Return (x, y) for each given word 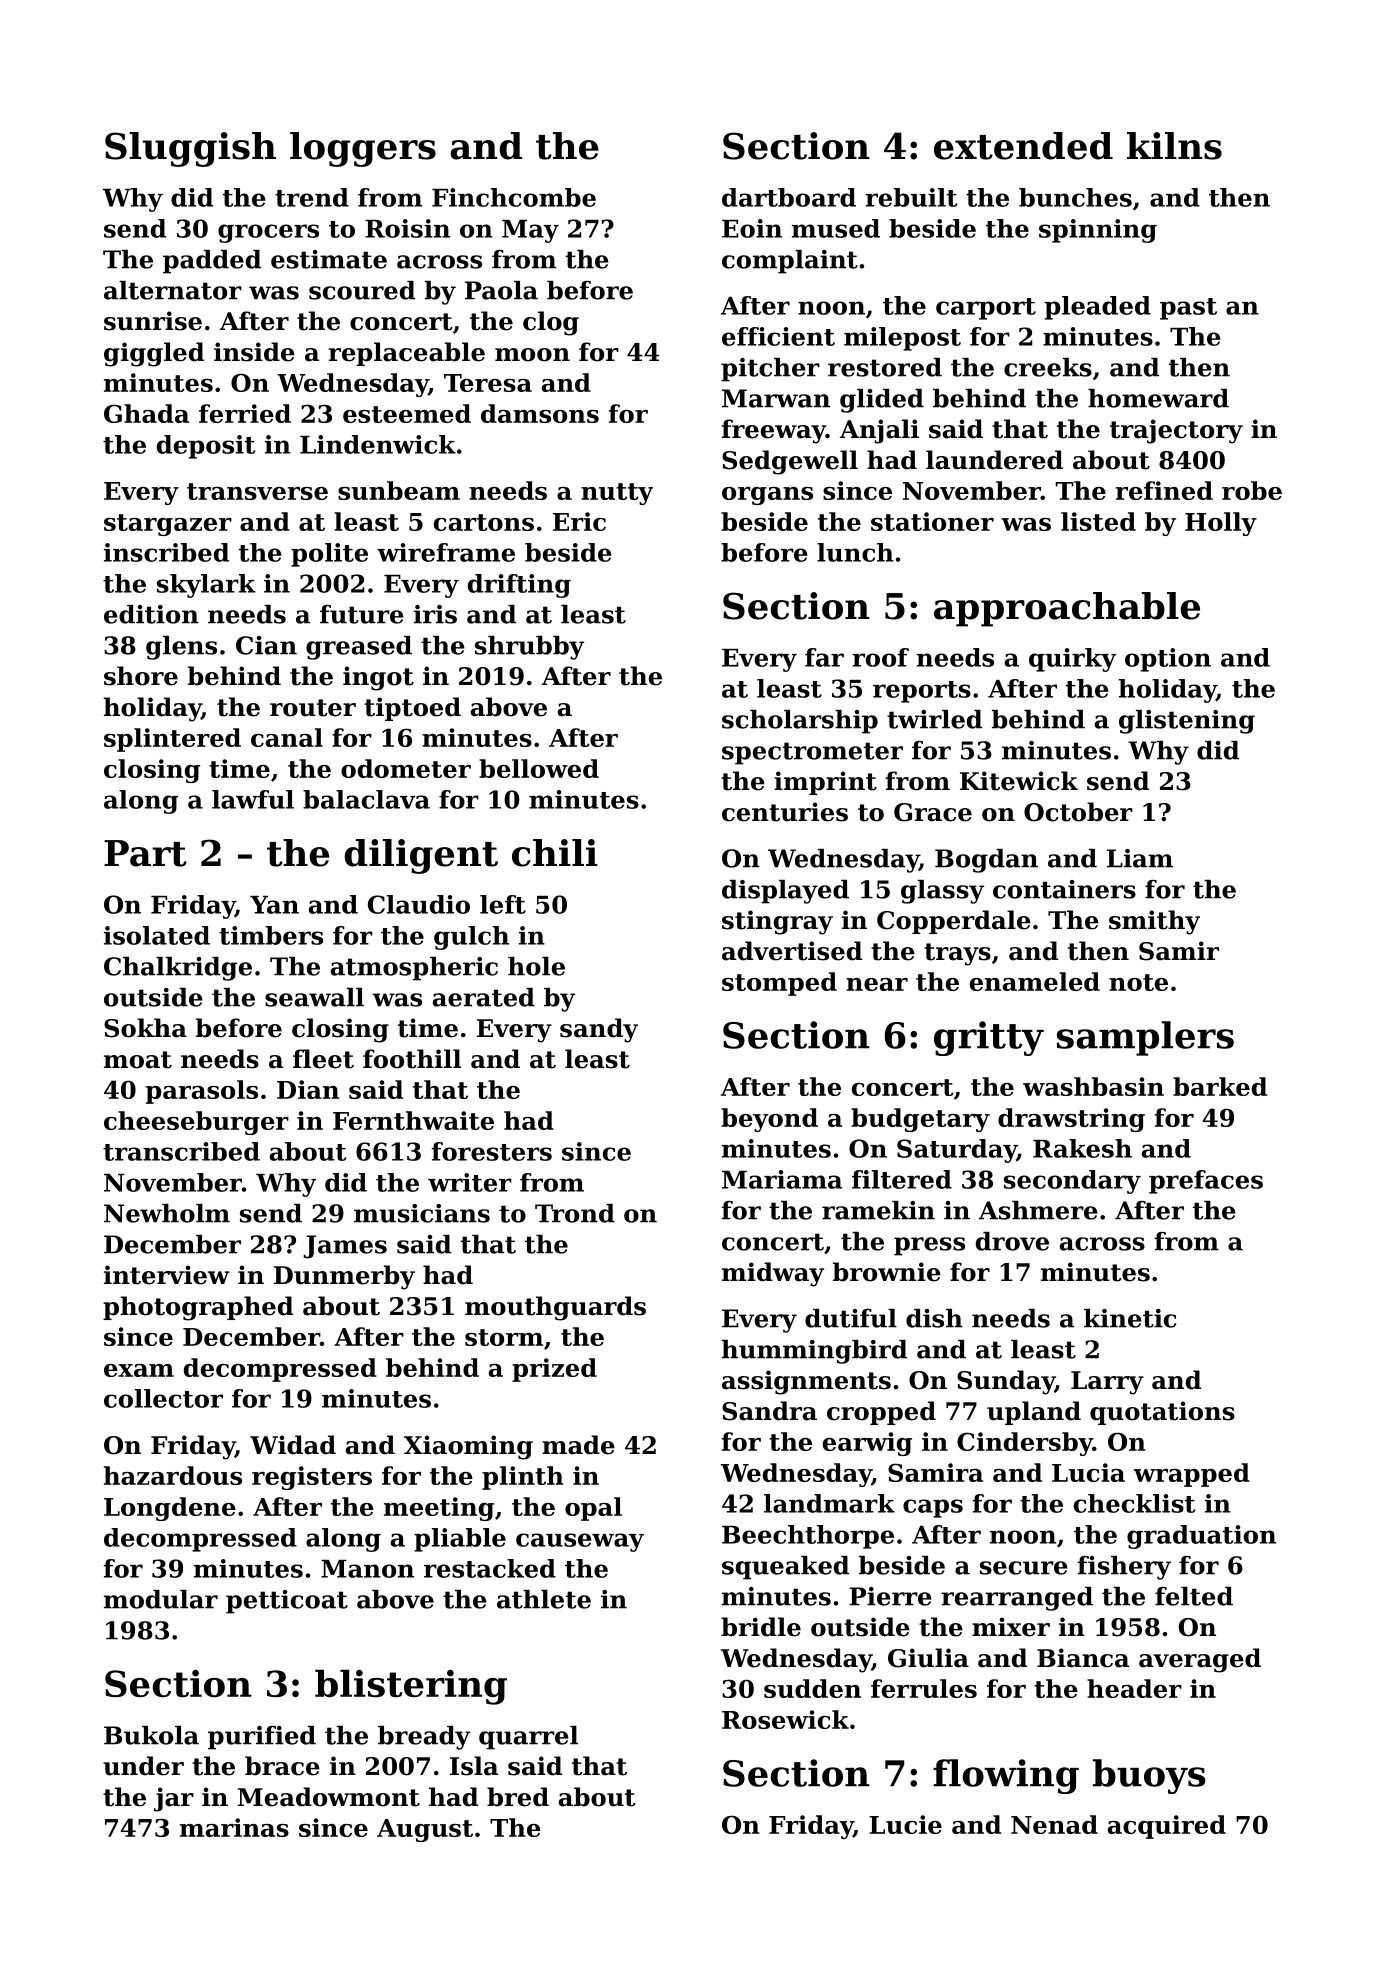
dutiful (851, 1318)
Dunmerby (344, 1277)
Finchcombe (514, 197)
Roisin (407, 228)
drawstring (1071, 1120)
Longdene (170, 1509)
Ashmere (1038, 1210)
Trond (575, 1213)
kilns (1174, 146)
